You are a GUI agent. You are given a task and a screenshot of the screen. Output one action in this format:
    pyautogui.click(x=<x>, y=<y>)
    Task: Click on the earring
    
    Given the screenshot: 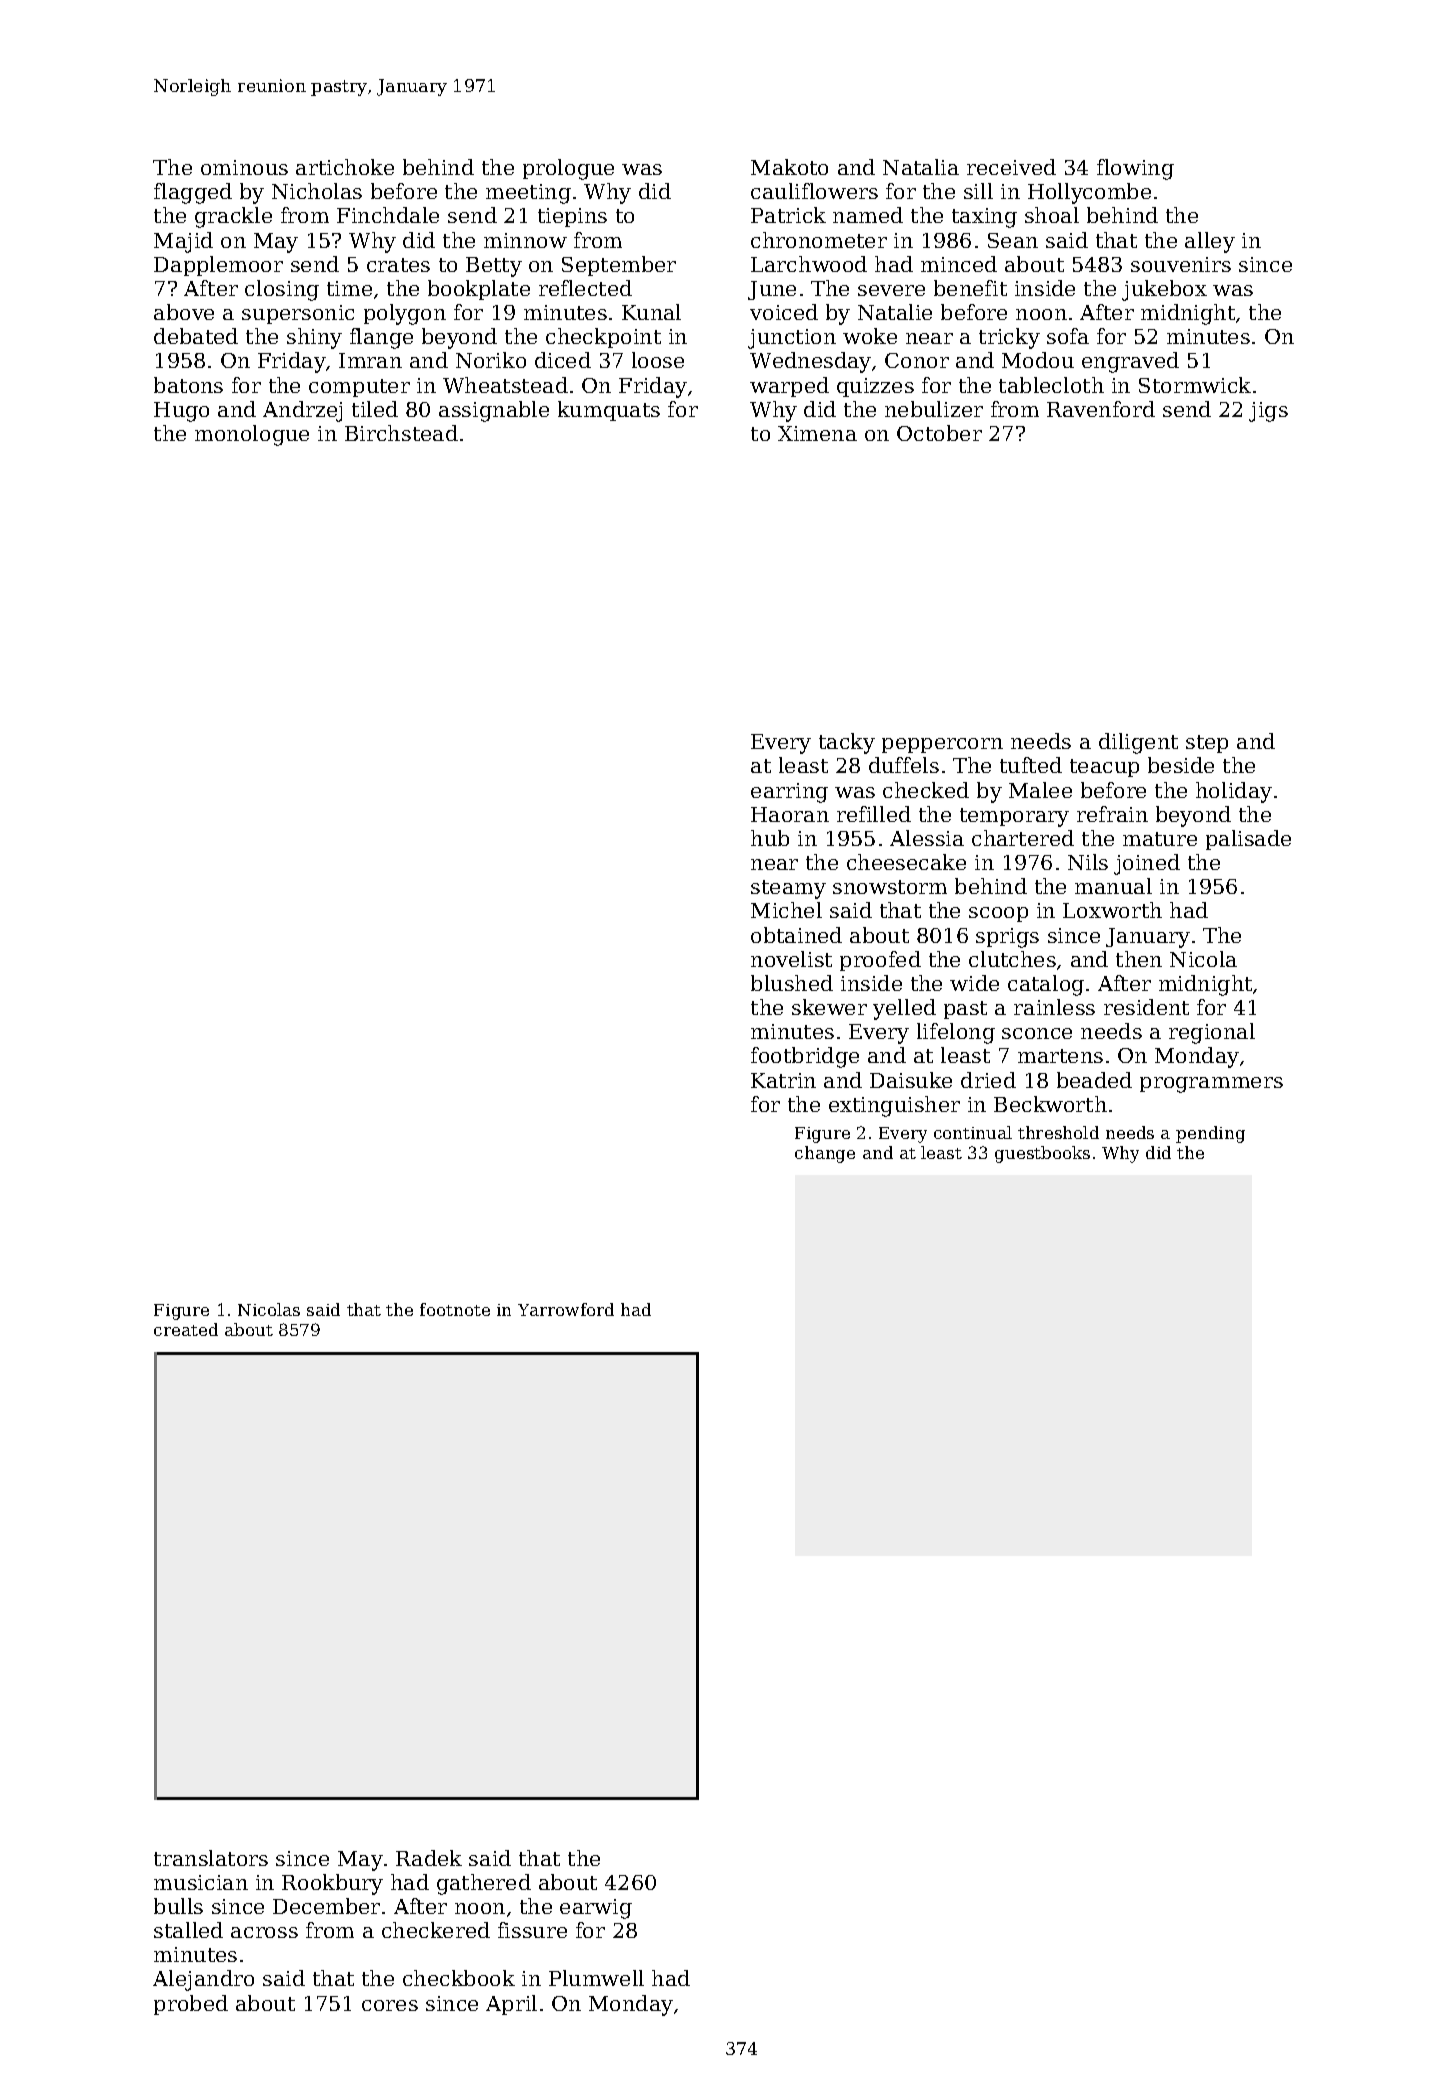 What is the action you would take?
    pyautogui.click(x=789, y=793)
